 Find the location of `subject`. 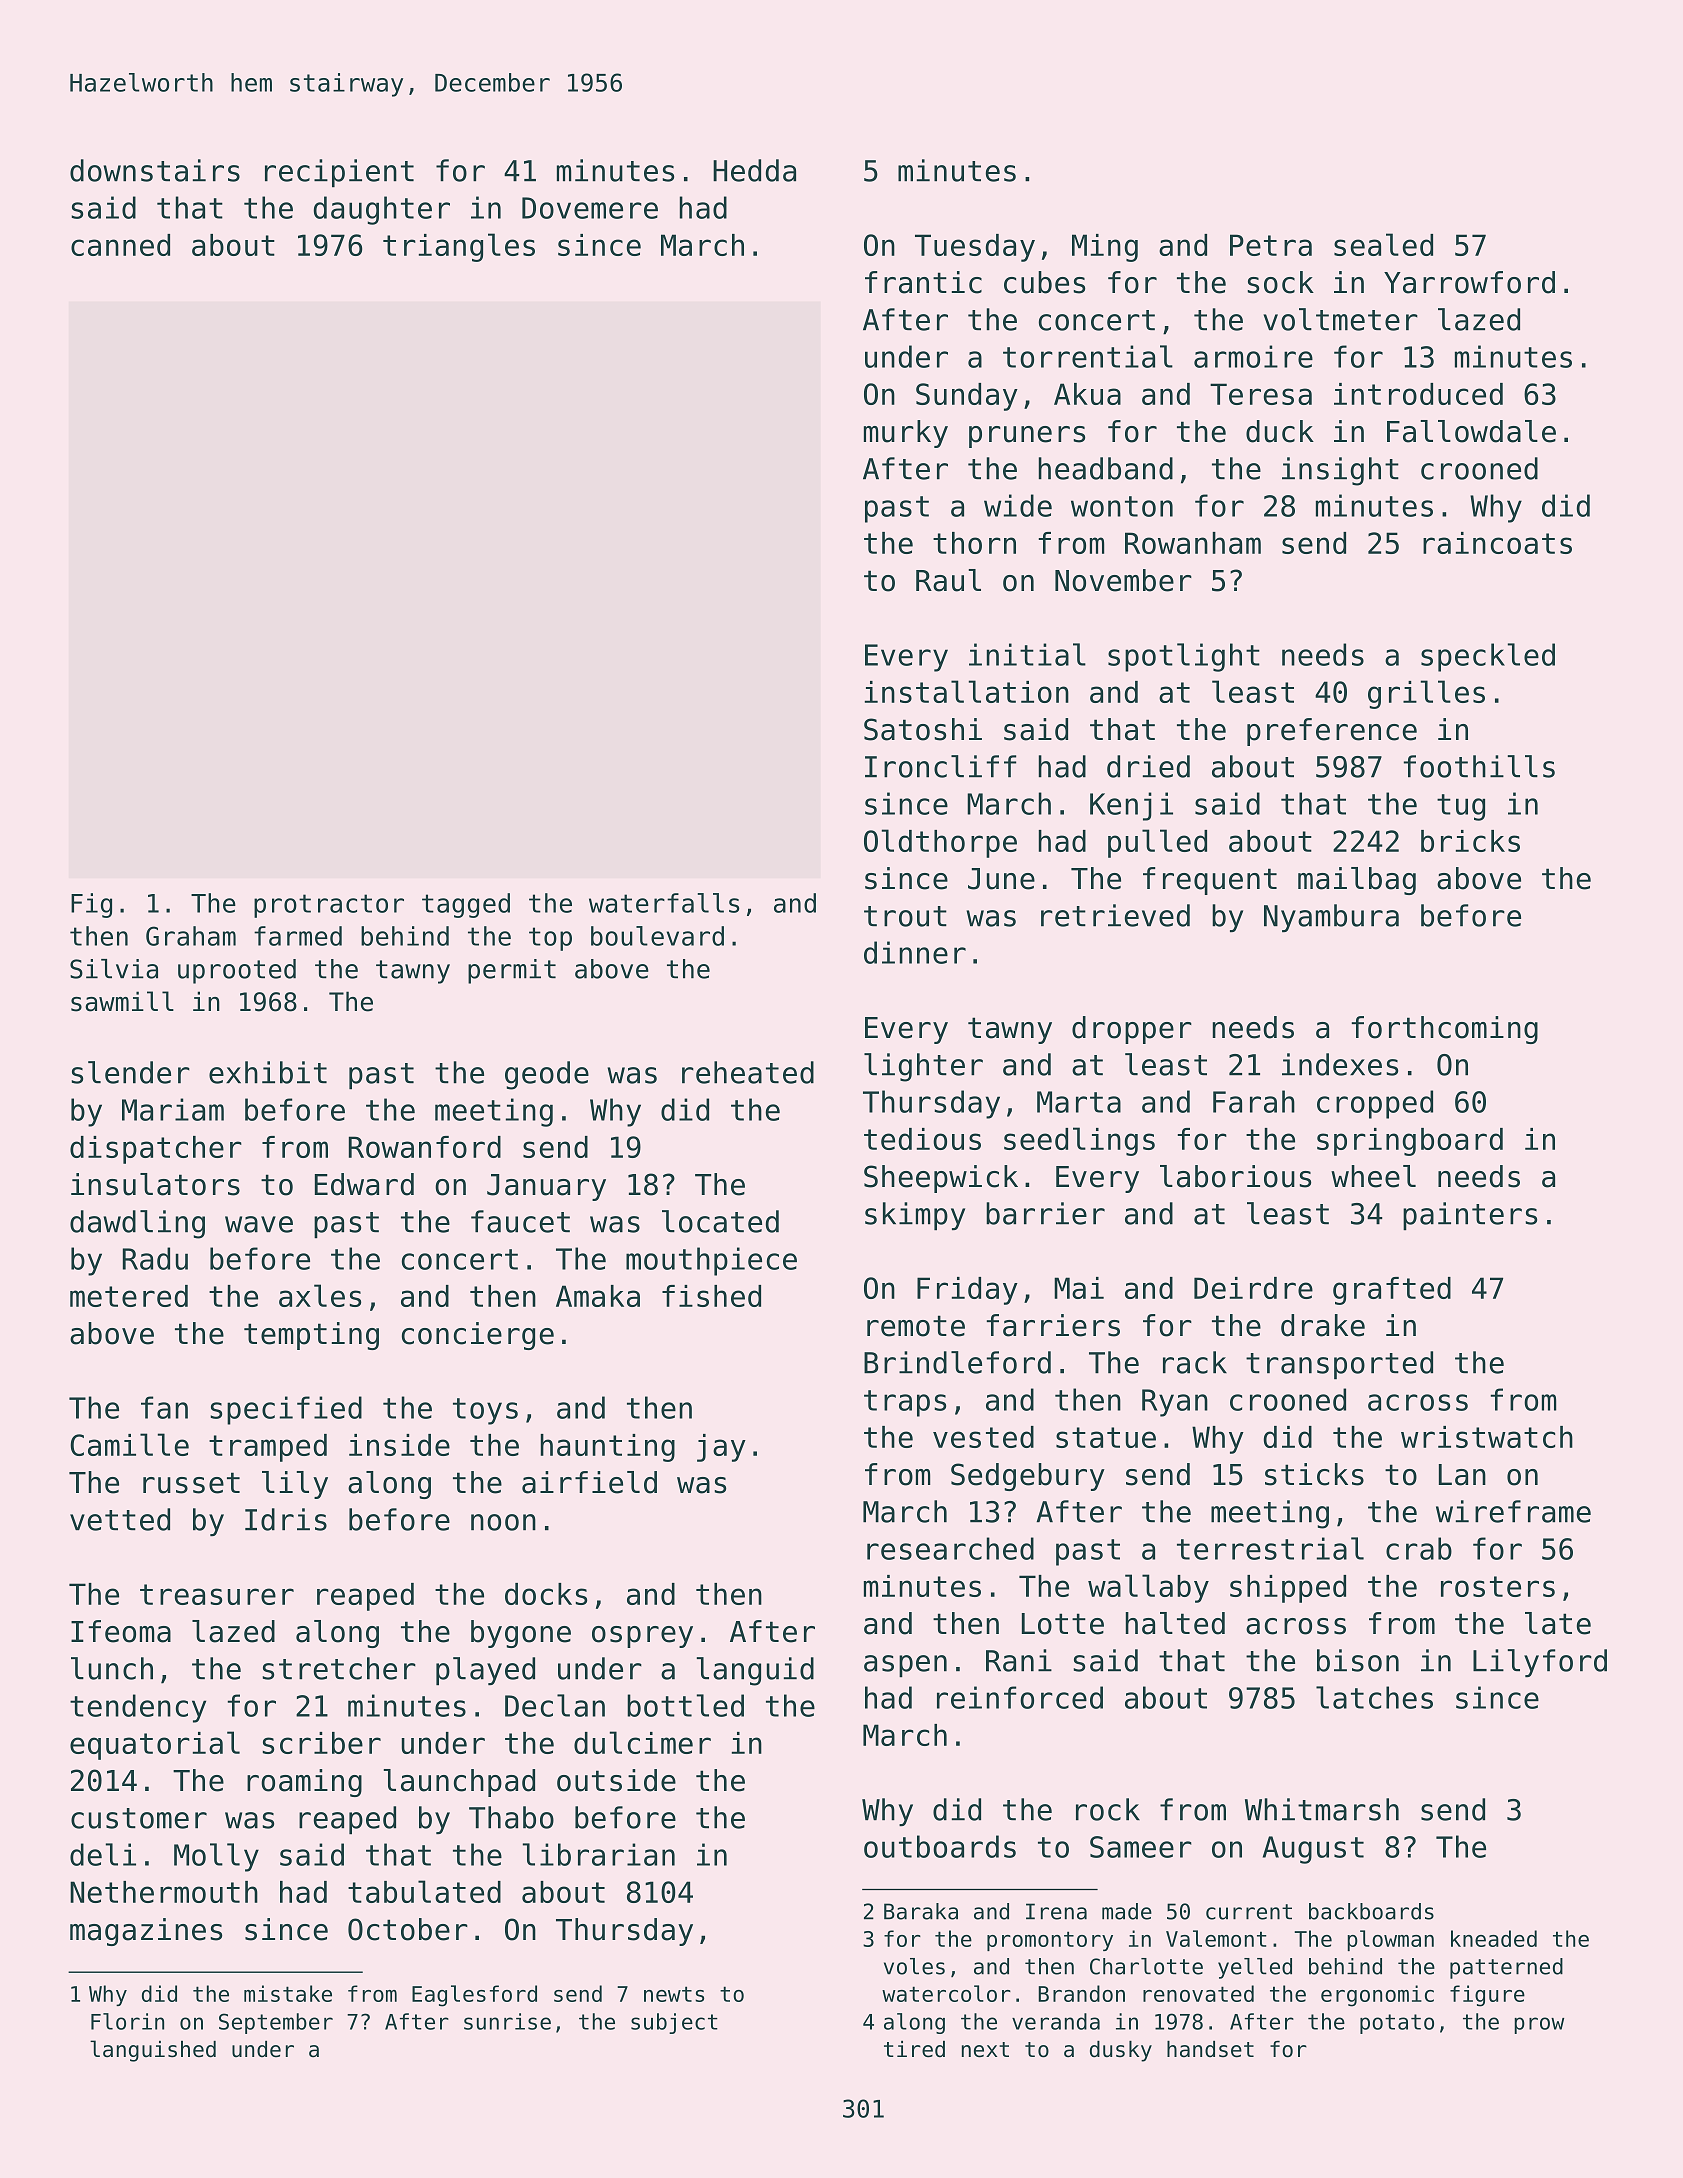

subject is located at coordinates (674, 2023).
